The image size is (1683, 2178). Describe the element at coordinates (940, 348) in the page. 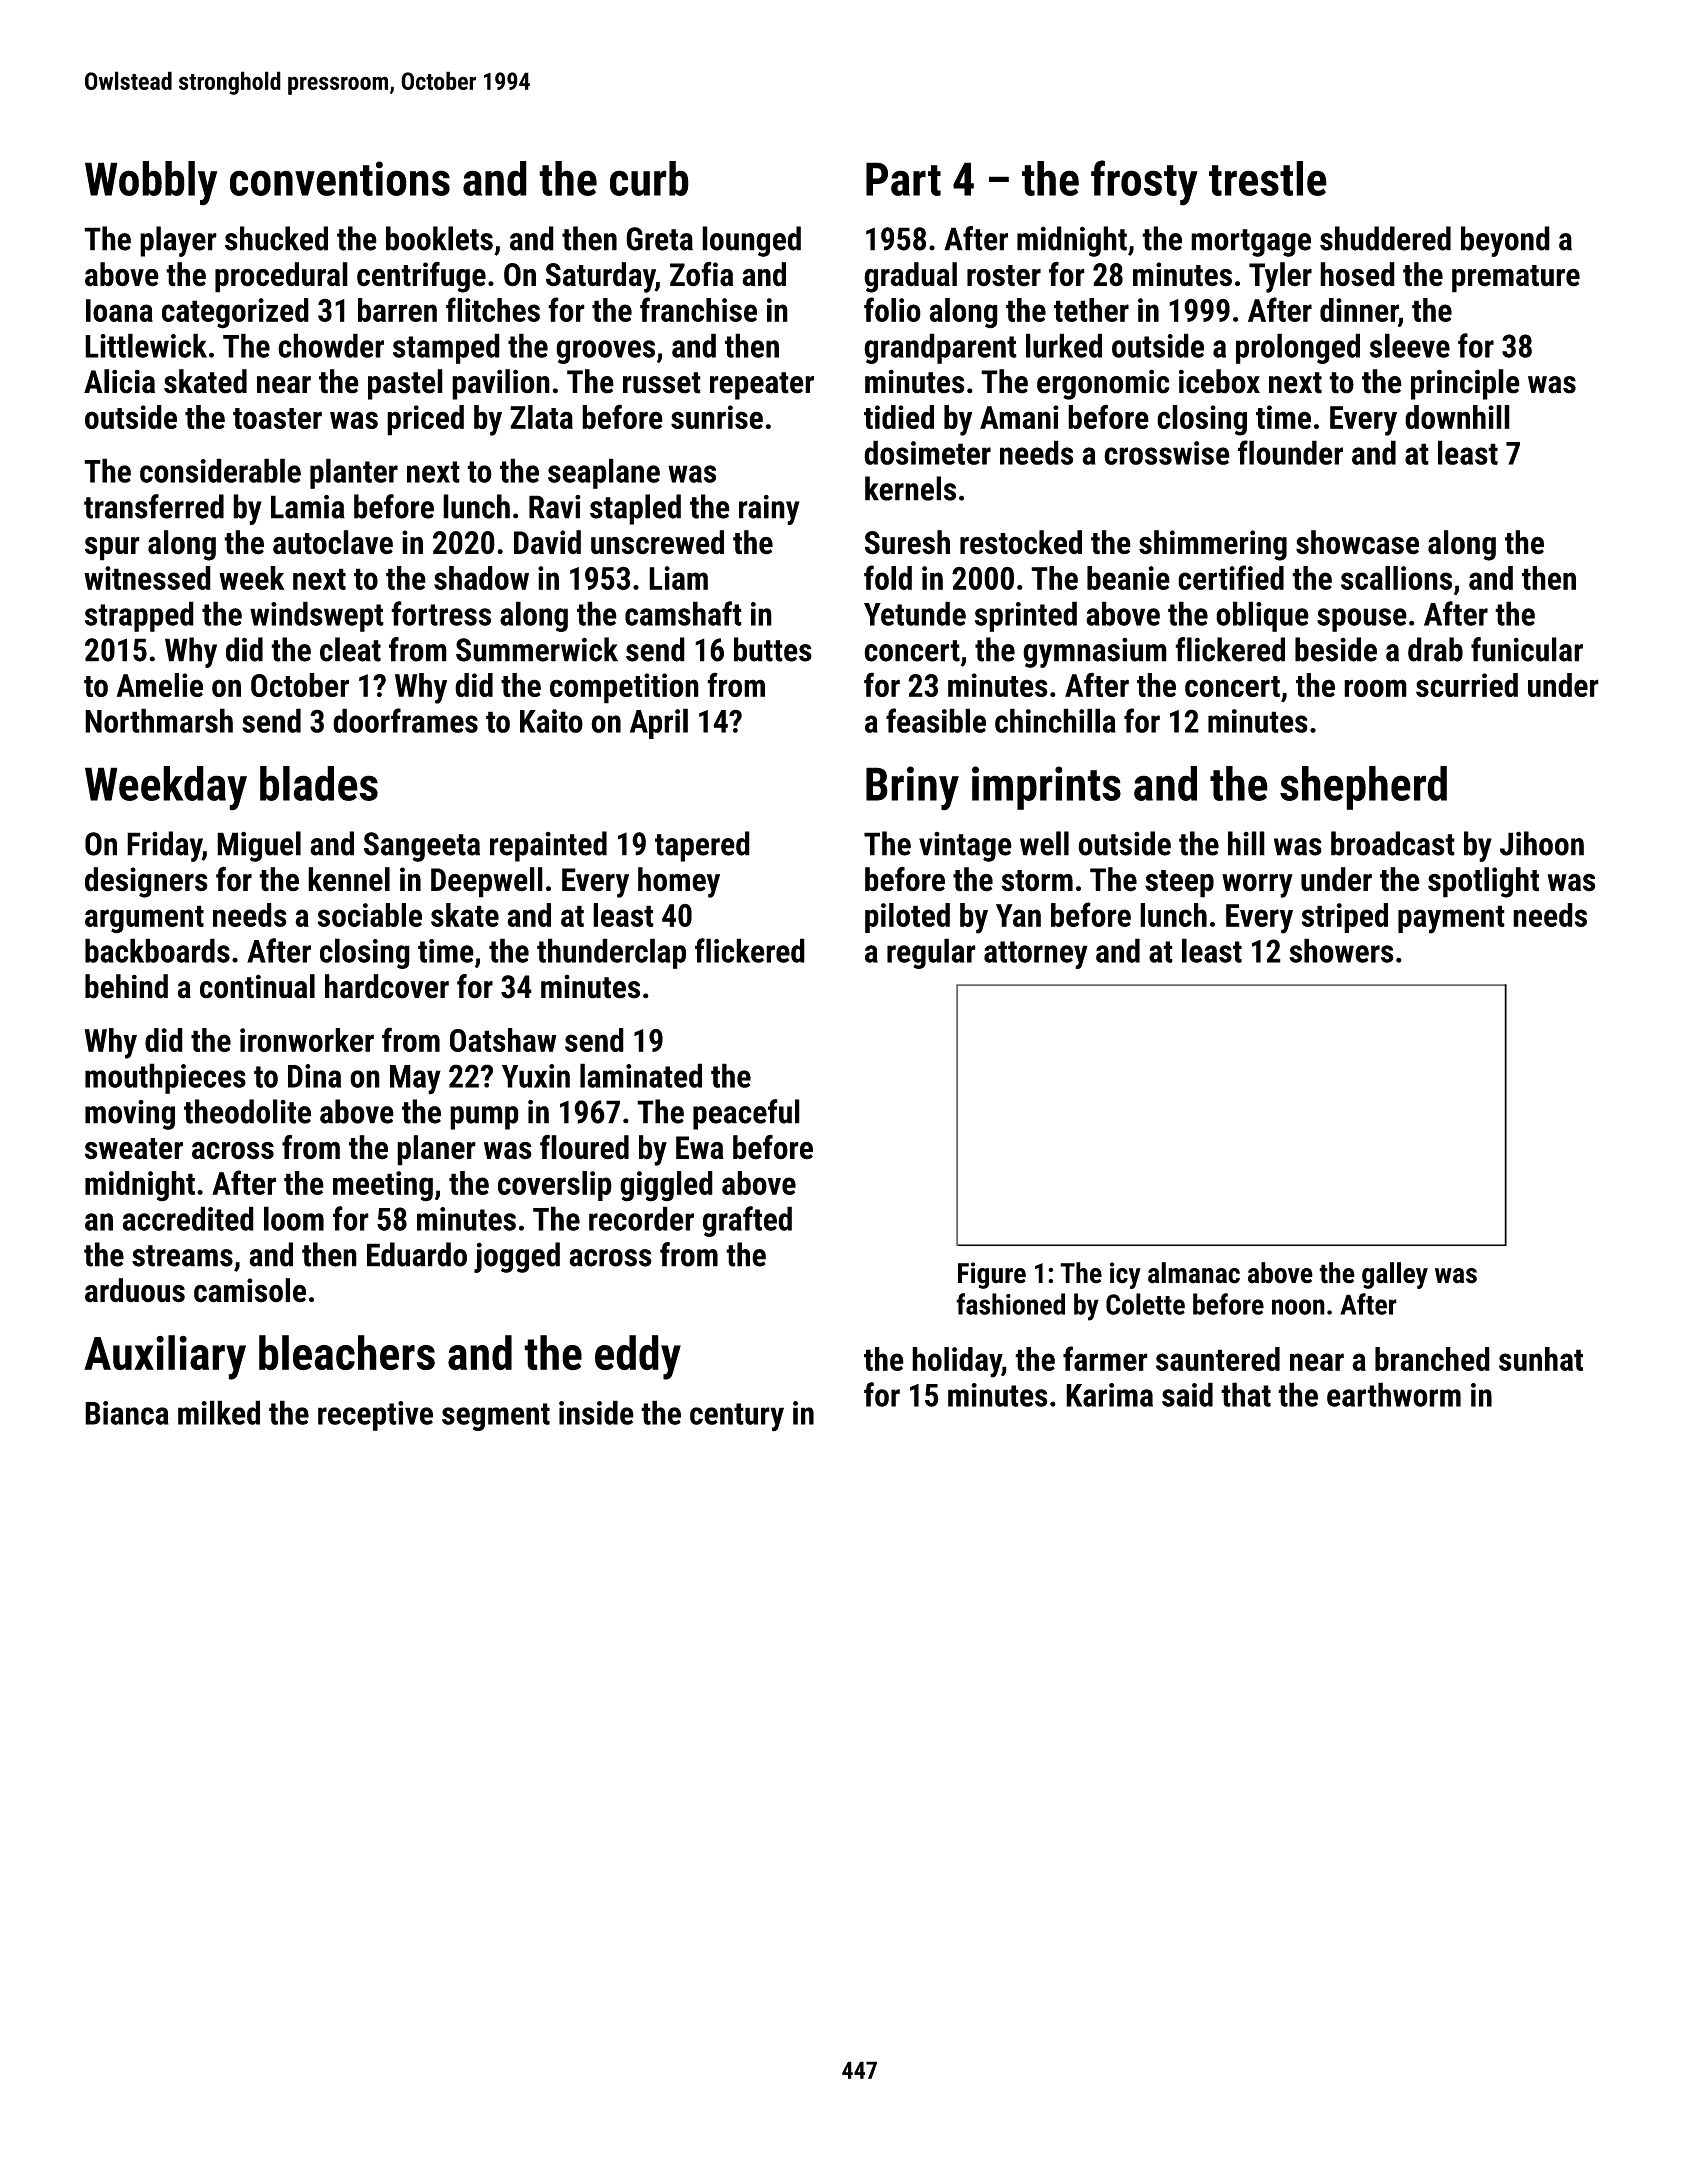

I see `grandparent` at that location.
